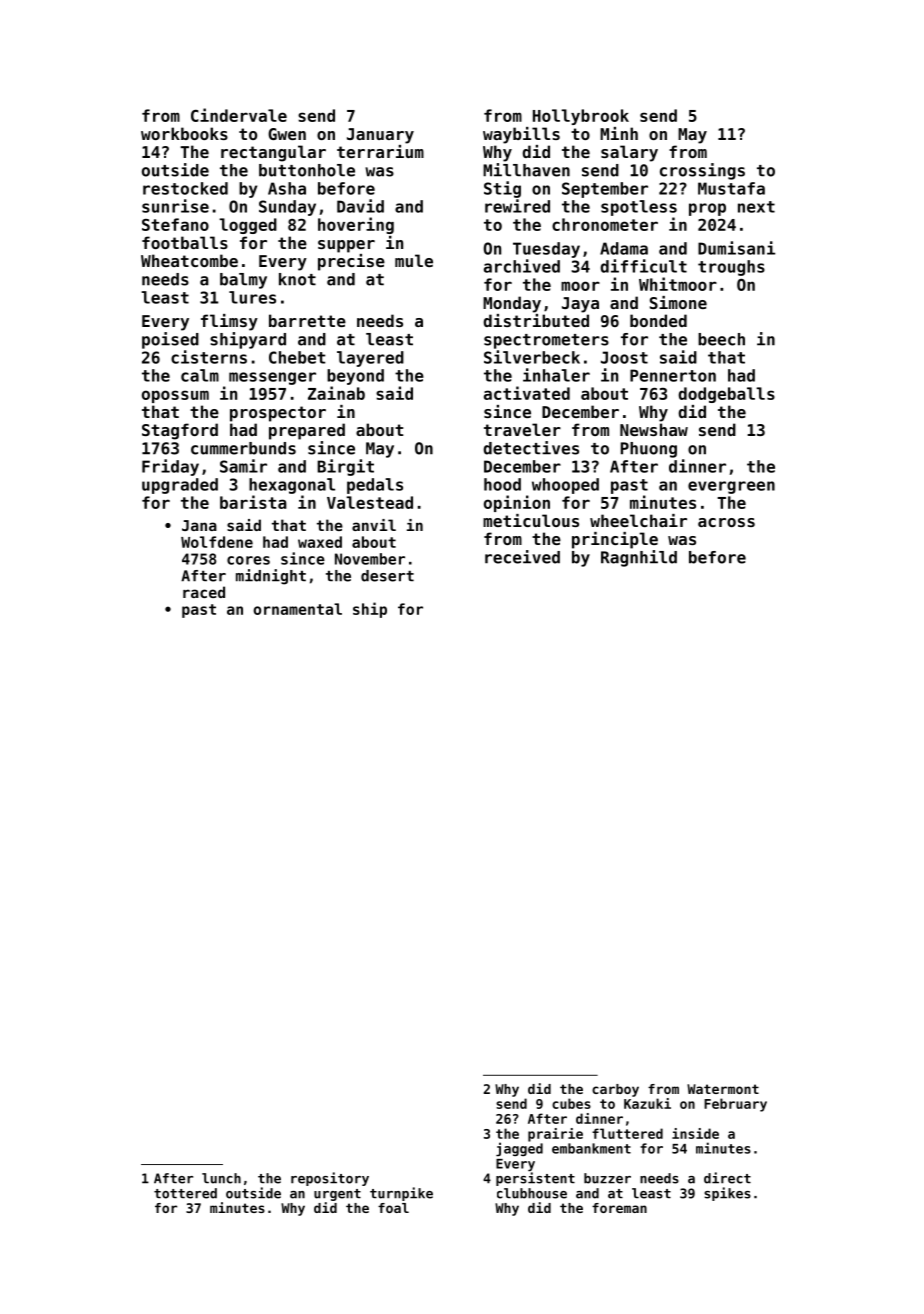  I want to click on ornamental, so click(297, 609).
